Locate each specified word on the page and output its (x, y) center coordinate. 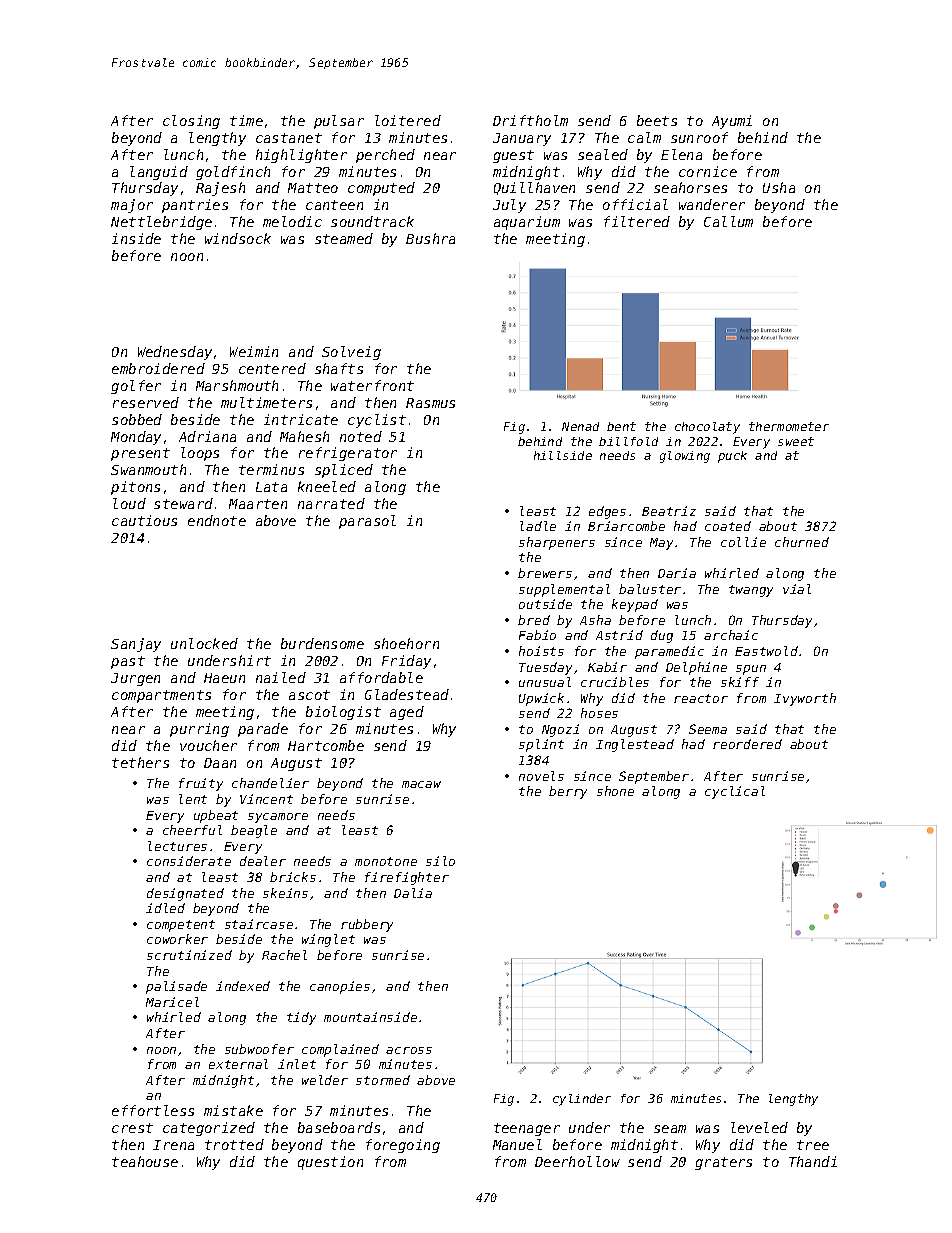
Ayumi (732, 122)
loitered (408, 120)
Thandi (813, 1161)
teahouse (145, 1161)
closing (191, 122)
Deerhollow (577, 1161)
